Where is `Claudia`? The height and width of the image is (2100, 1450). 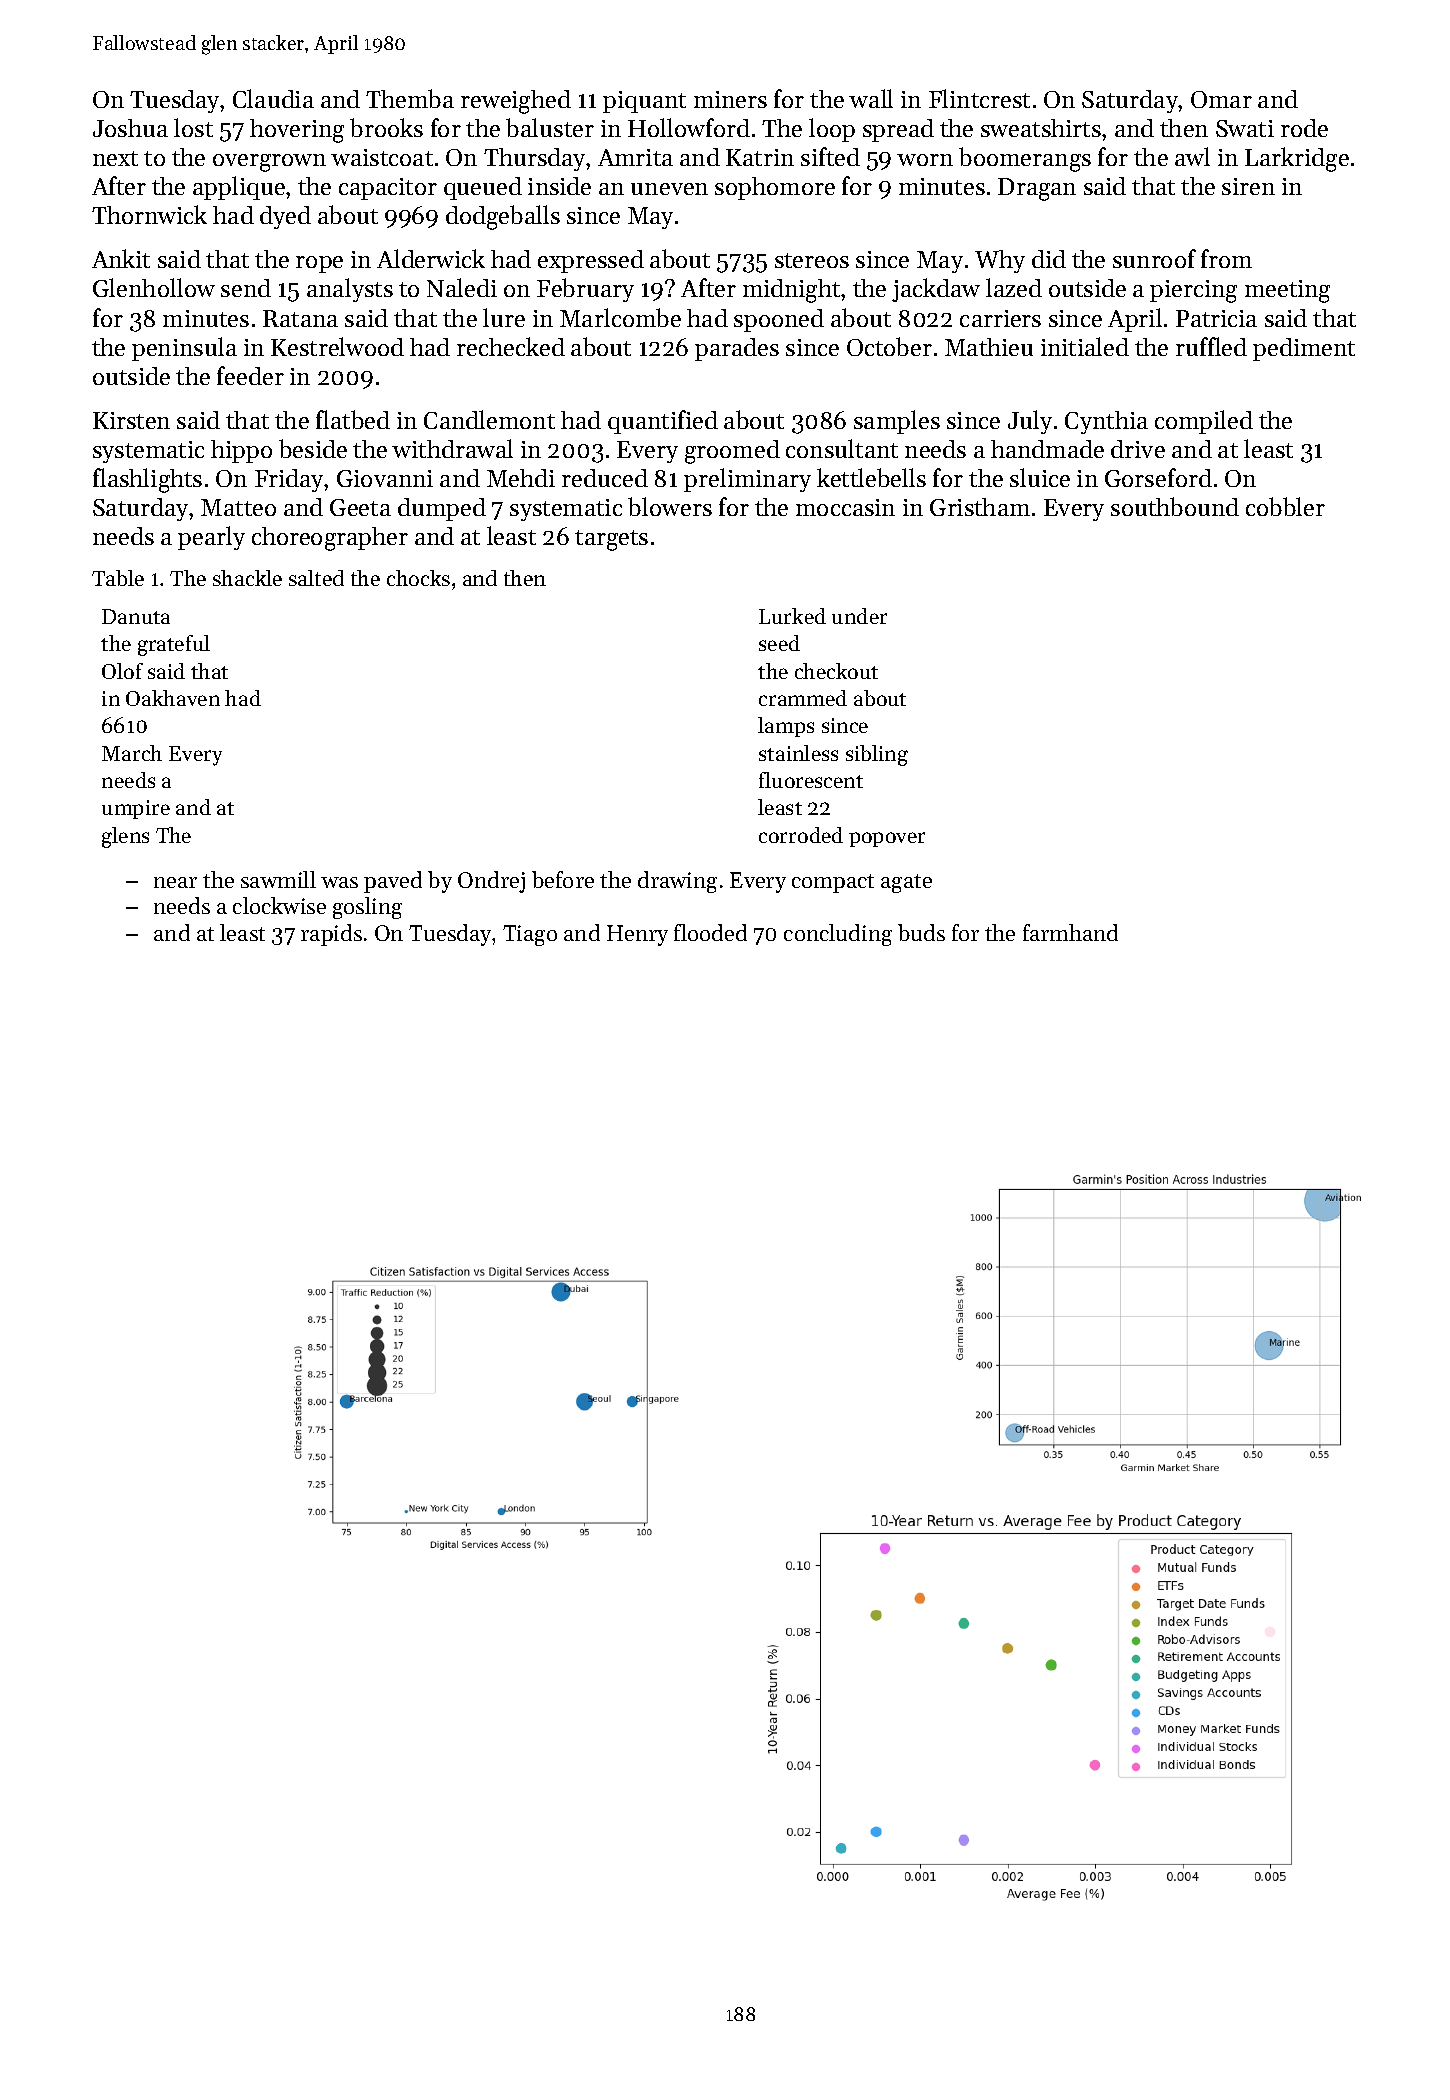 Claudia is located at coordinates (273, 98).
